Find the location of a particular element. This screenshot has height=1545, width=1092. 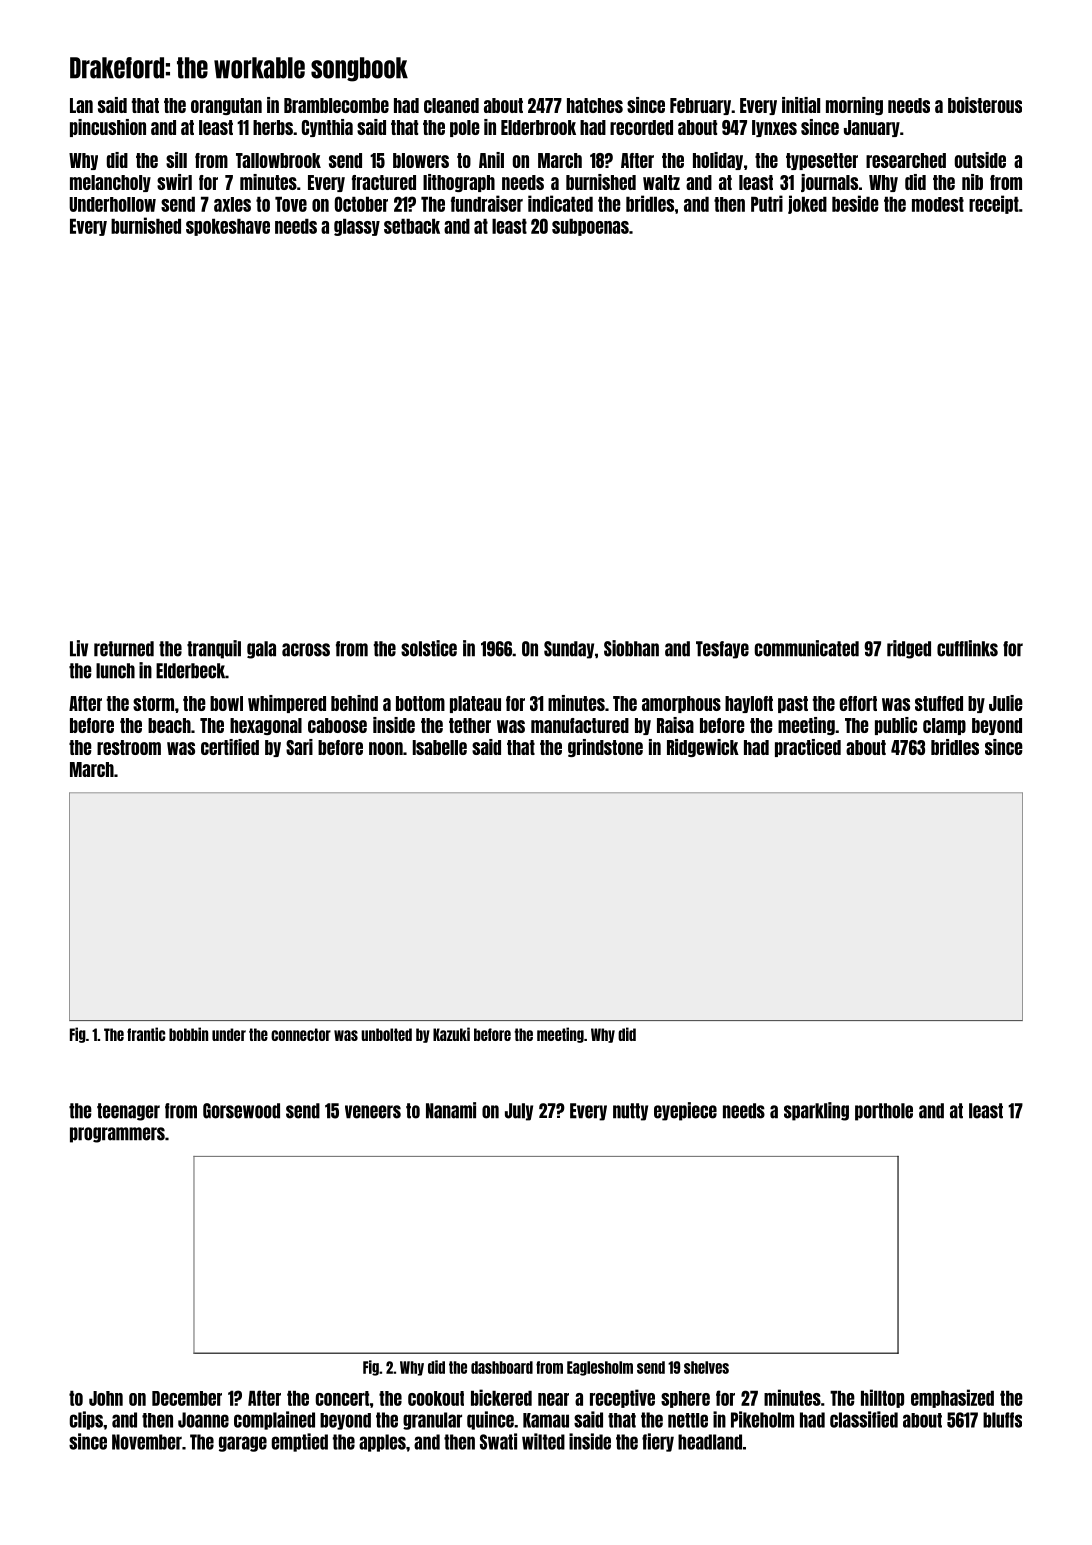

fiery is located at coordinates (658, 1442).
